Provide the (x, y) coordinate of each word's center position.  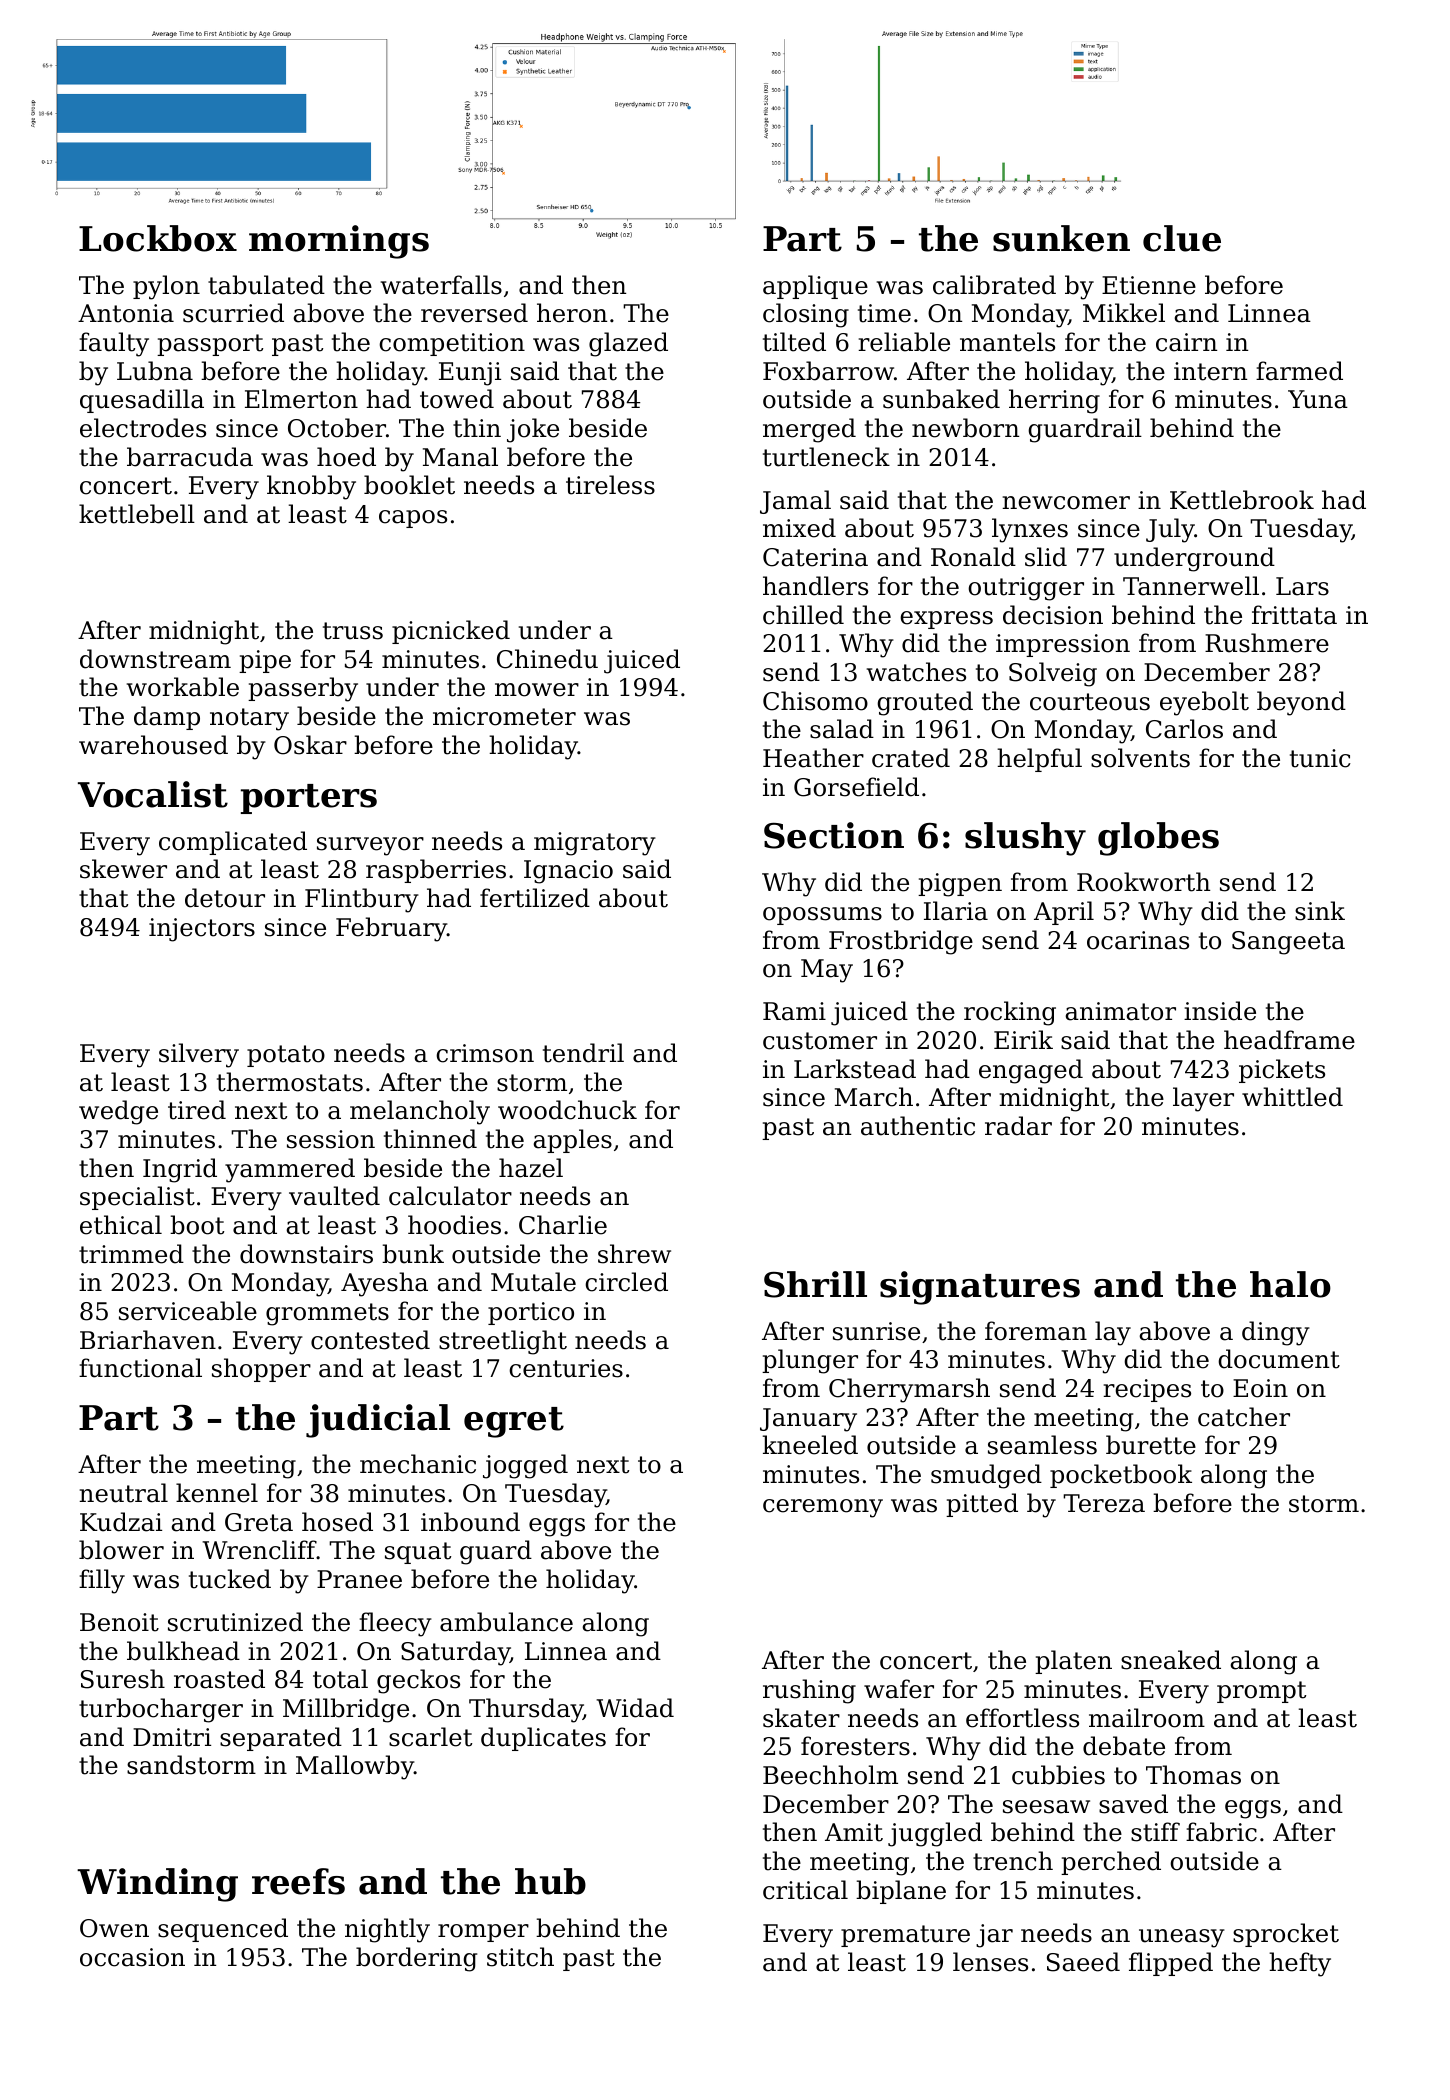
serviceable (188, 1311)
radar (1018, 1126)
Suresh (123, 1679)
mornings (339, 242)
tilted (794, 342)
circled (626, 1282)
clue (1182, 238)
